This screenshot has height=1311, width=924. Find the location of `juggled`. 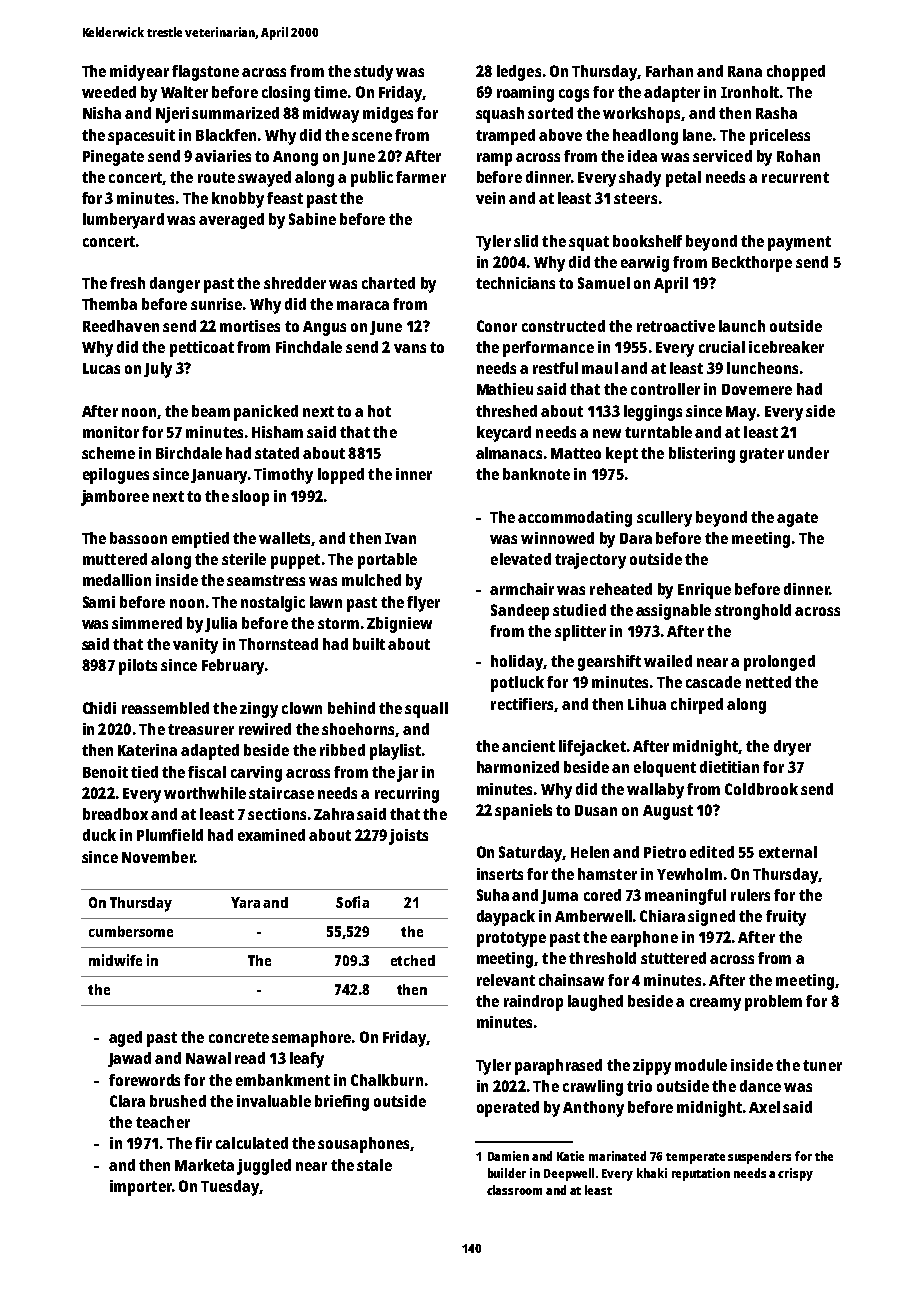

juggled is located at coordinates (264, 1167).
